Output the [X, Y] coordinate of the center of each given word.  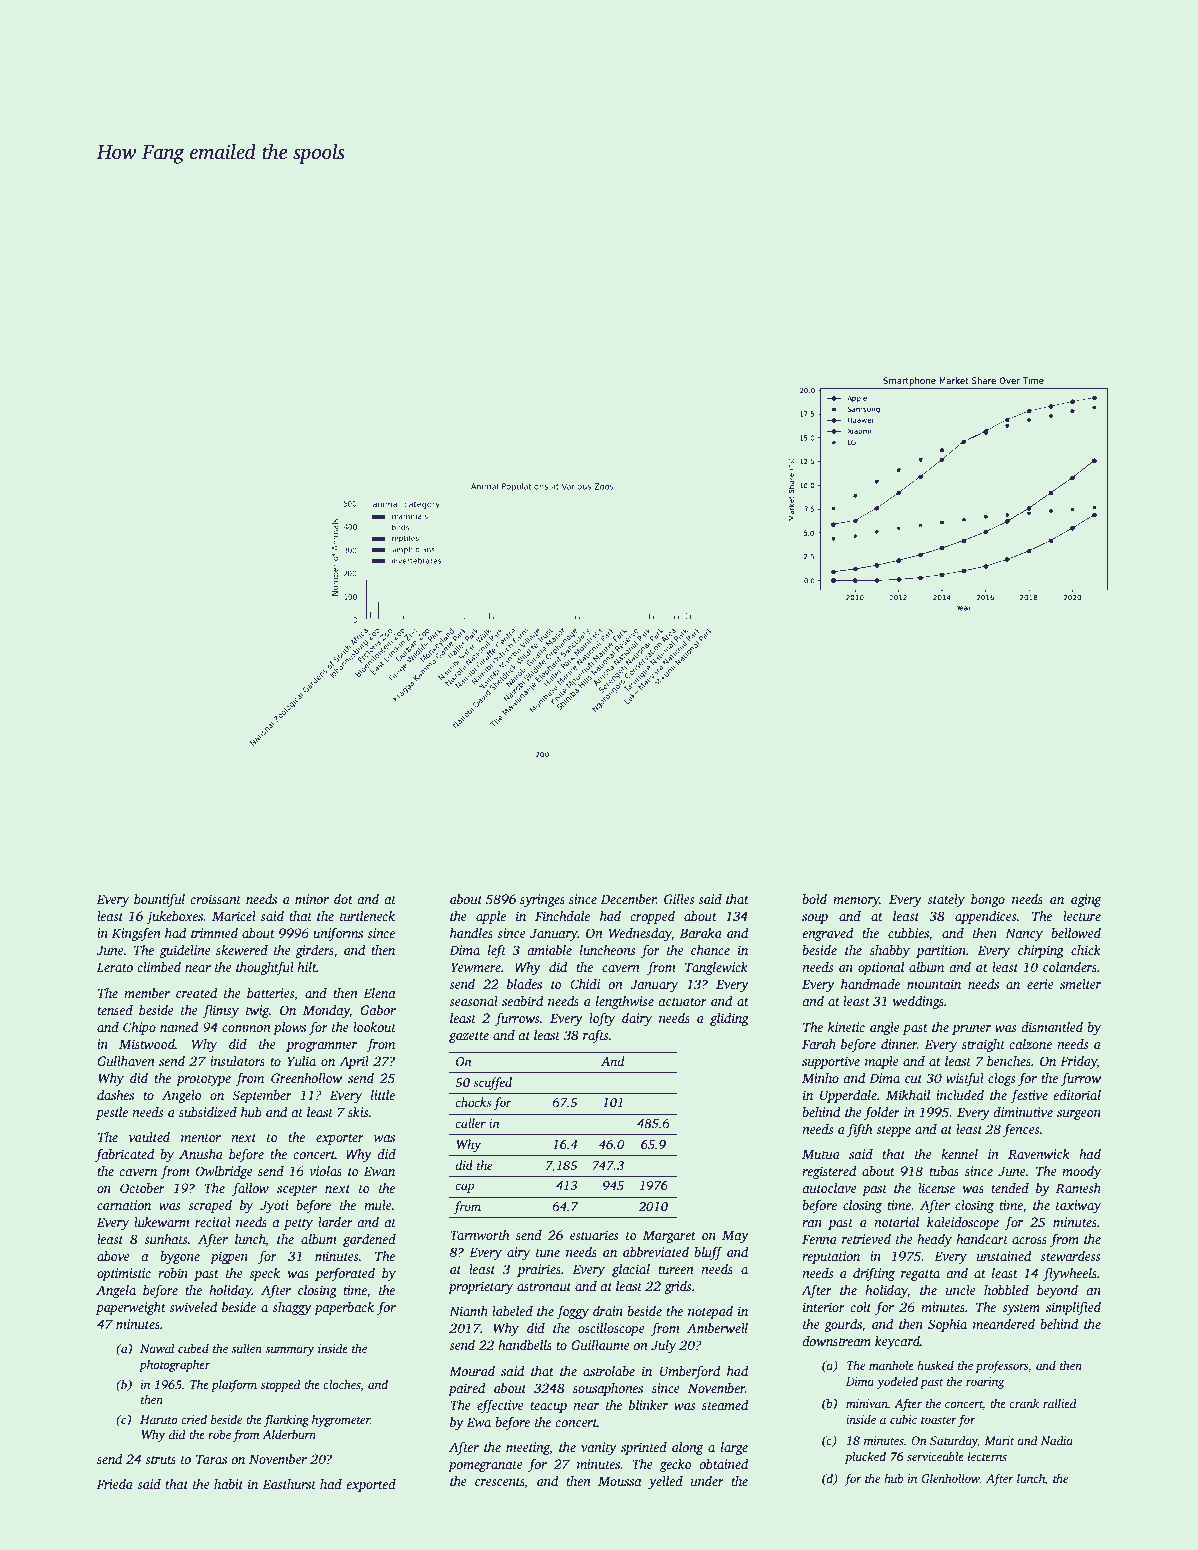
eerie [1040, 984]
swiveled [193, 1307]
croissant [215, 899]
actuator [682, 1002]
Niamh [468, 1311]
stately [946, 900]
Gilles [679, 899]
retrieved [866, 1239]
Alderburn [289, 1434]
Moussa [620, 1481]
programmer [321, 1047]
